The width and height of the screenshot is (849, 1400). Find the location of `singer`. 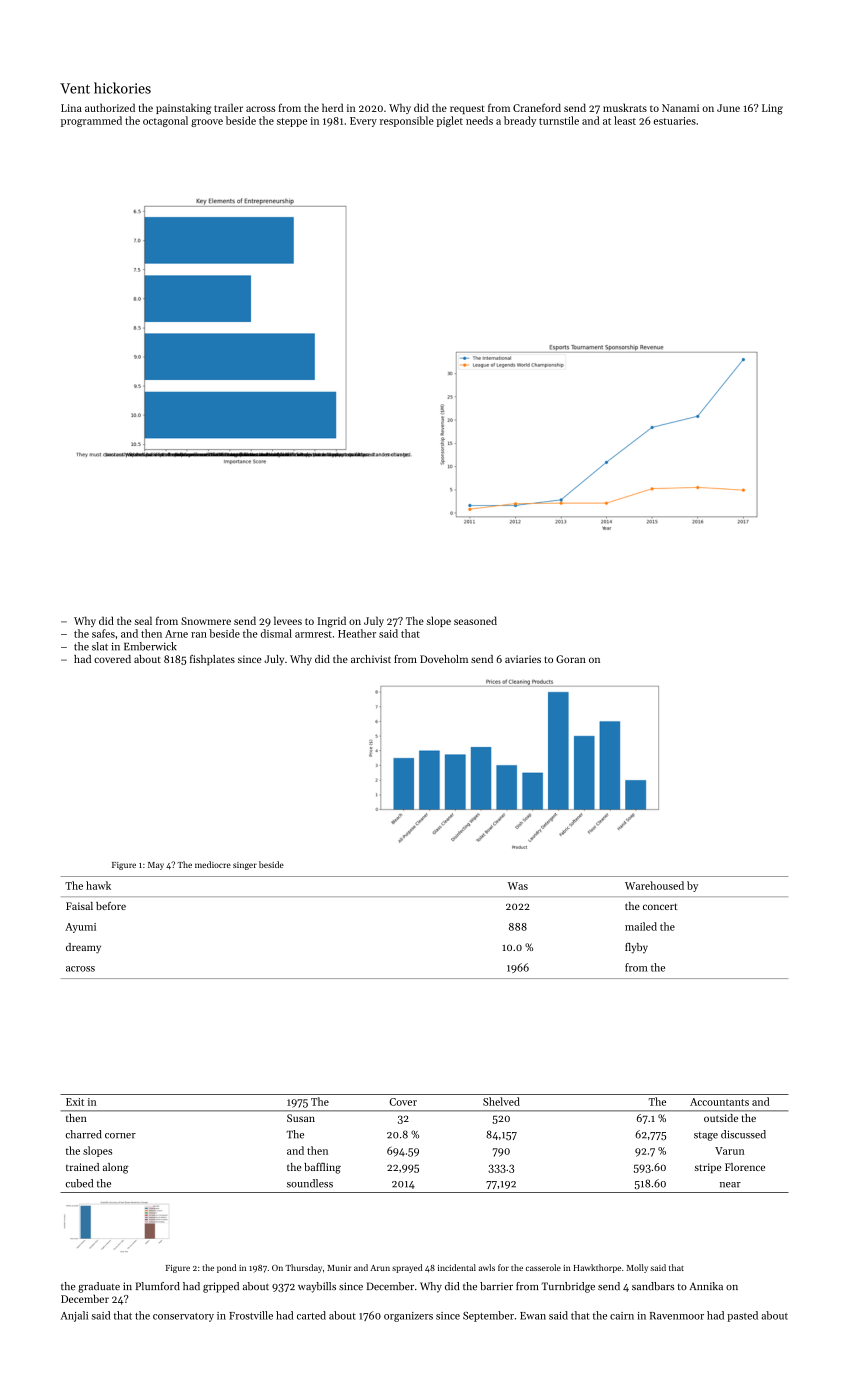

singer is located at coordinates (245, 866).
